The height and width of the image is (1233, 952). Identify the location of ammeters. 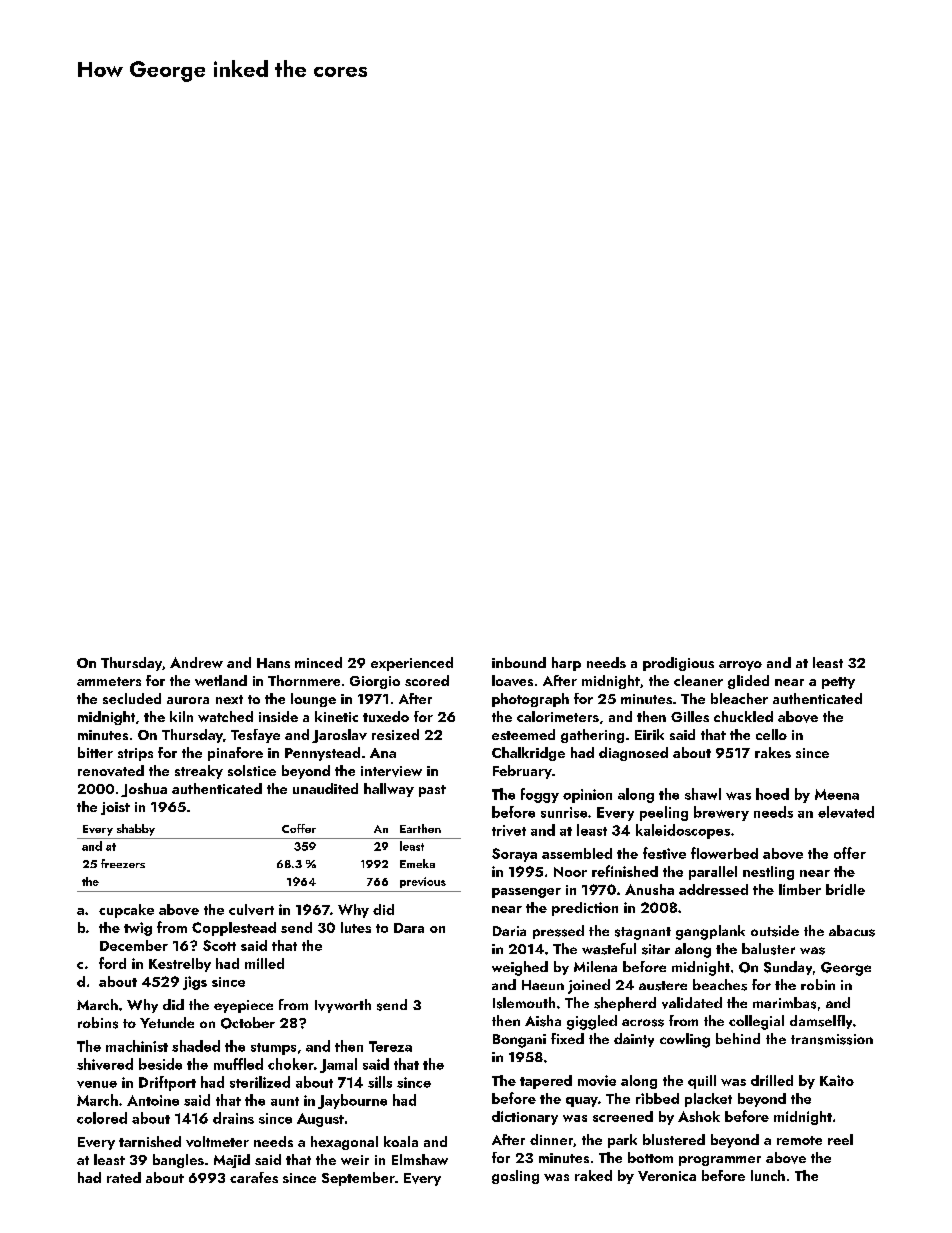
(109, 681).
